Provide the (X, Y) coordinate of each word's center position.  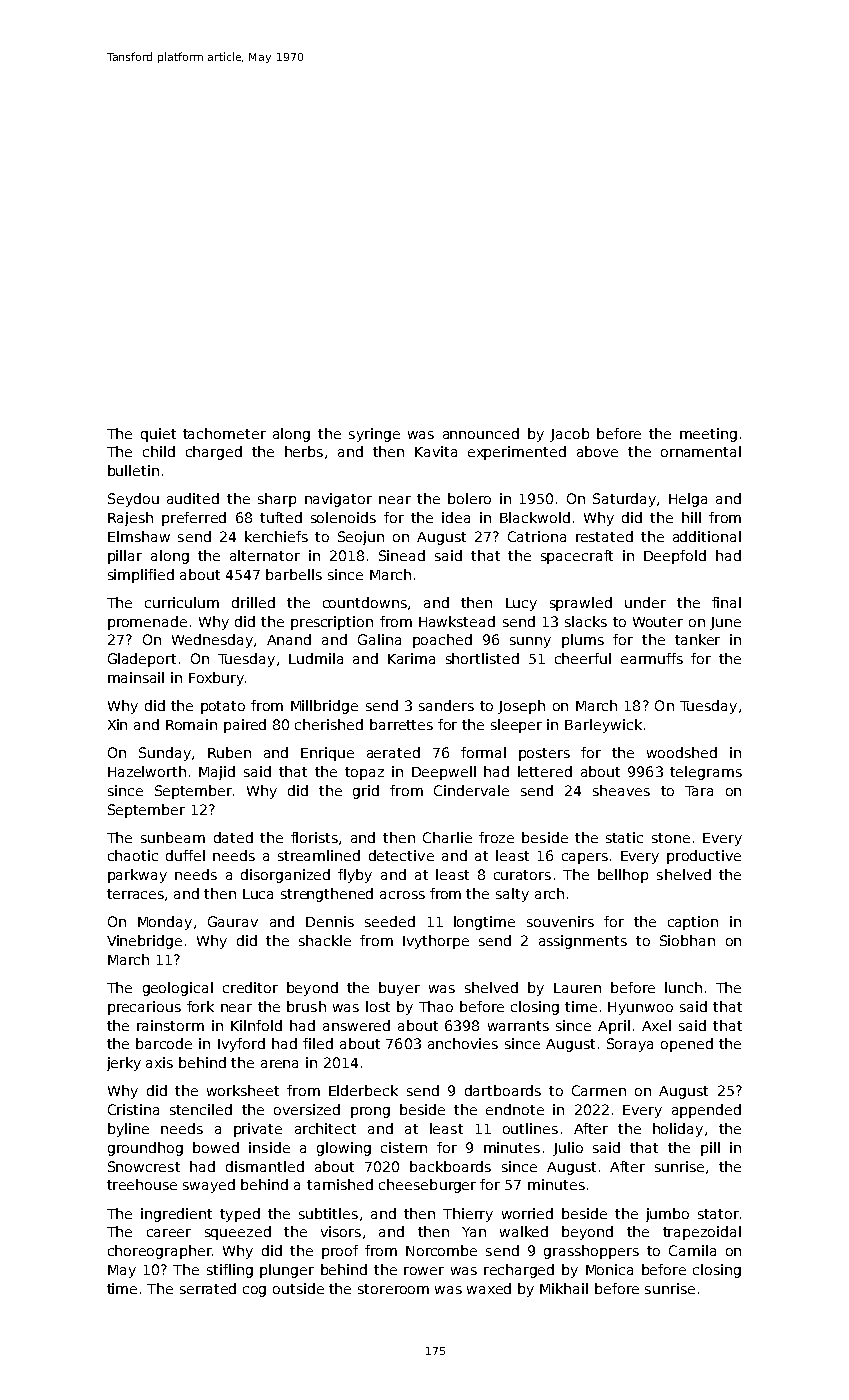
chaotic (133, 855)
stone (671, 838)
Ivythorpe (436, 942)
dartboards (503, 1090)
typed (240, 1215)
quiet (158, 435)
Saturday (624, 500)
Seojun (361, 538)
